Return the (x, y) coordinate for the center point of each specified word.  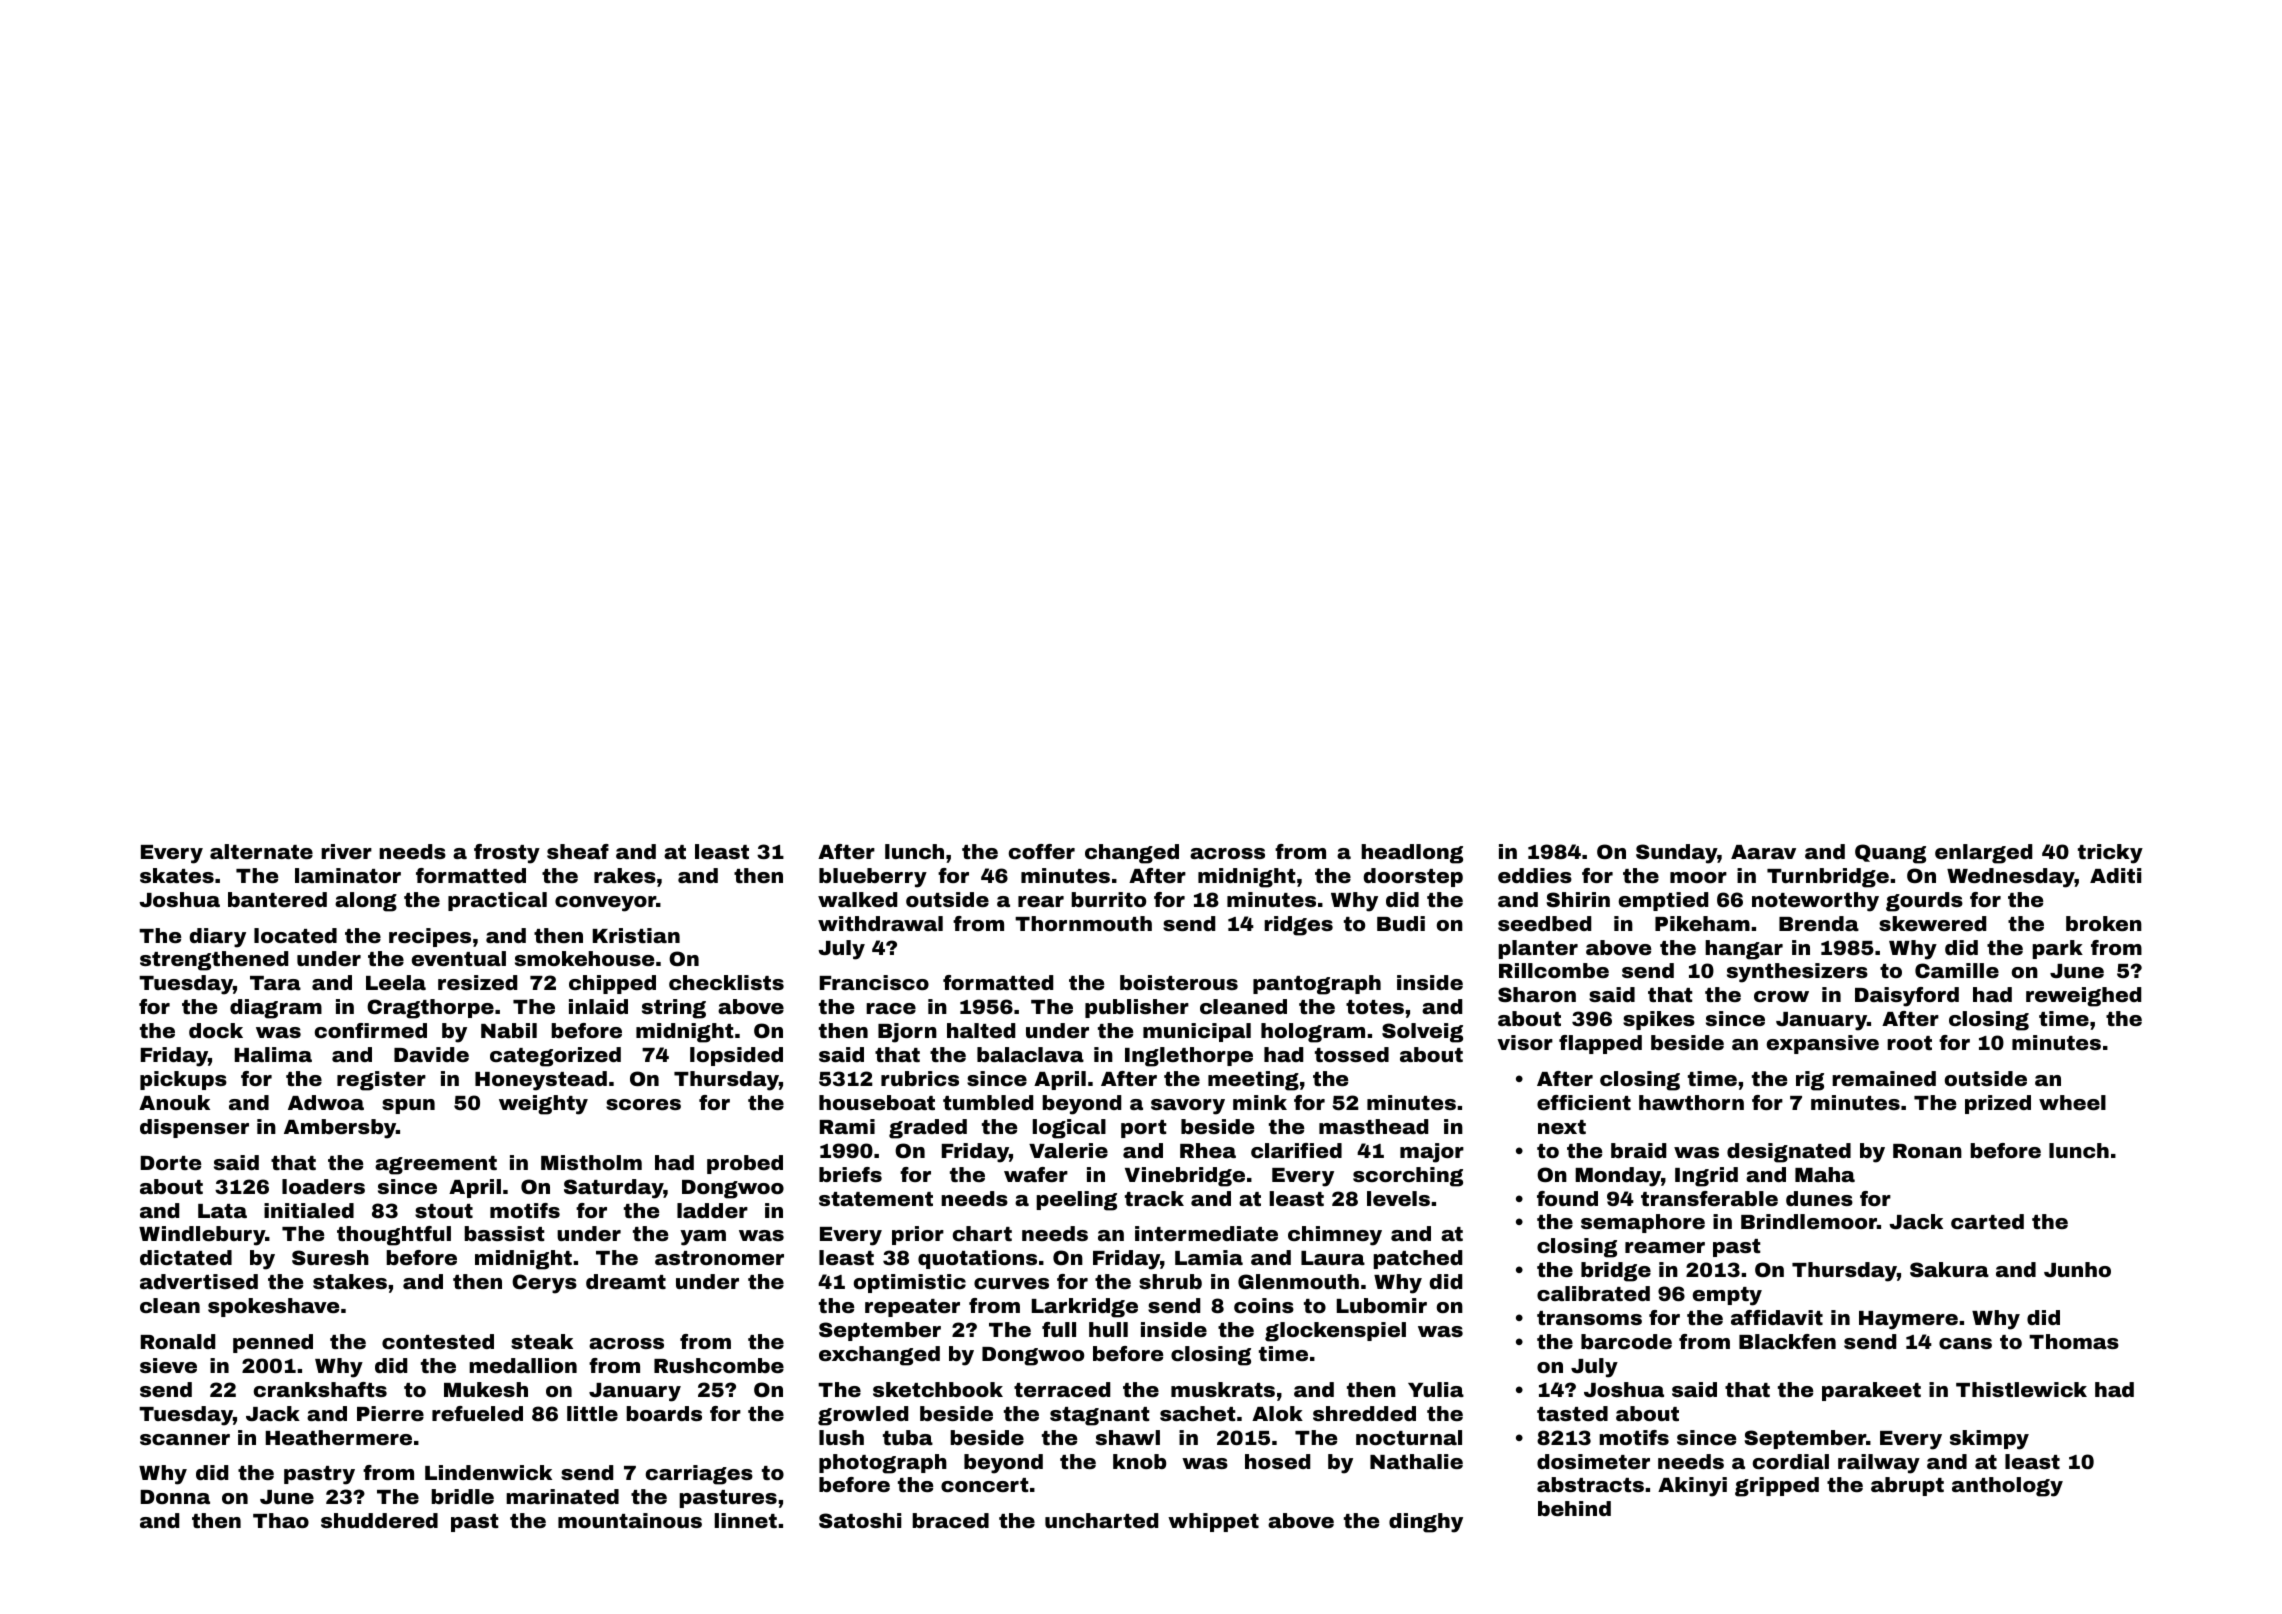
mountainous (630, 1520)
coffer (1042, 851)
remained (1884, 1078)
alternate (261, 851)
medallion (523, 1365)
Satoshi (860, 1520)
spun (408, 1106)
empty (1727, 1296)
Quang (1890, 854)
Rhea (1208, 1150)
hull (1108, 1329)
